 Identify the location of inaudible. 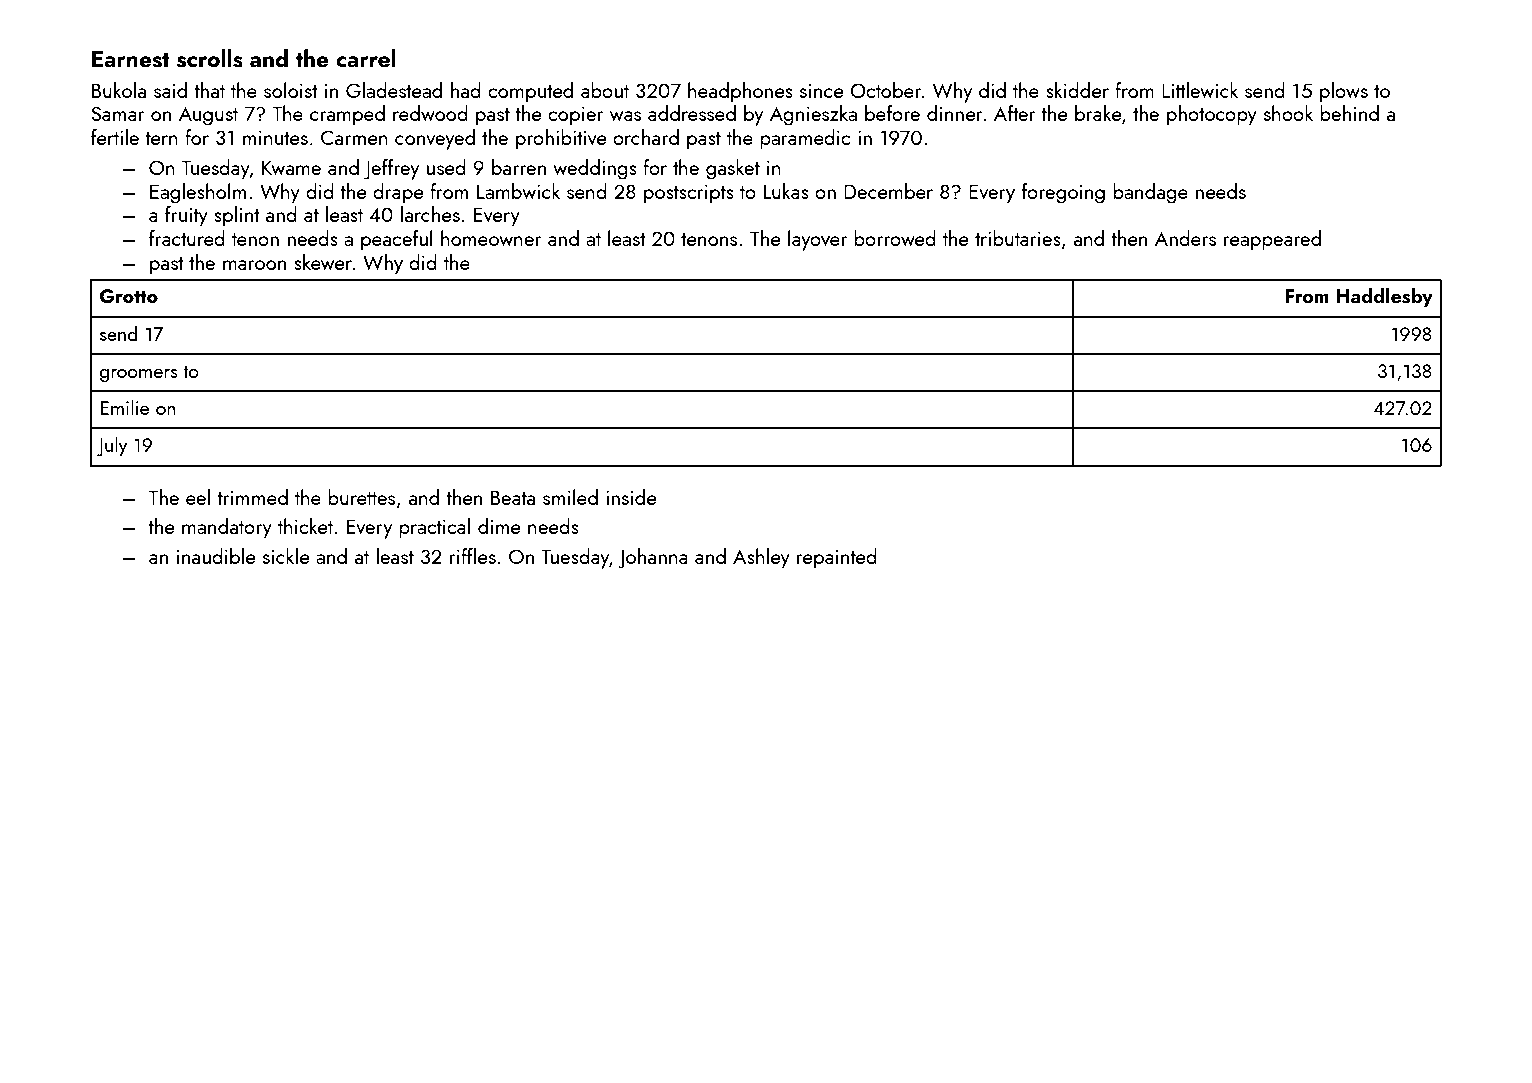
(216, 556).
